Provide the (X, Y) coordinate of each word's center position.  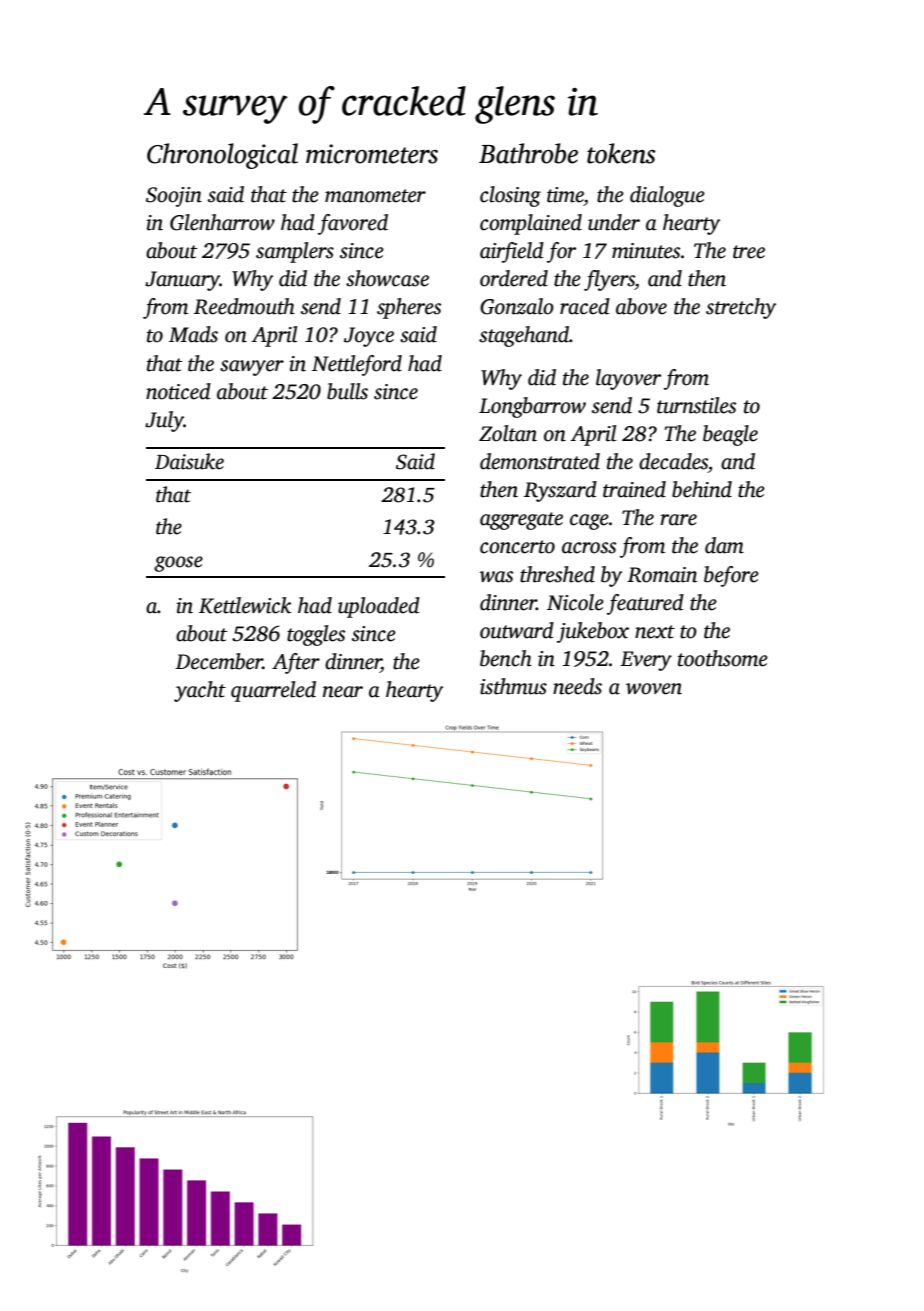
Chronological (222, 156)
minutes (646, 251)
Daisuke (189, 461)
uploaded (379, 607)
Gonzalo (517, 306)
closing (510, 196)
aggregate (521, 521)
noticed (178, 391)
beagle (730, 435)
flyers (609, 280)
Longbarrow (532, 407)
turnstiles (696, 405)
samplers (295, 252)
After (296, 663)
